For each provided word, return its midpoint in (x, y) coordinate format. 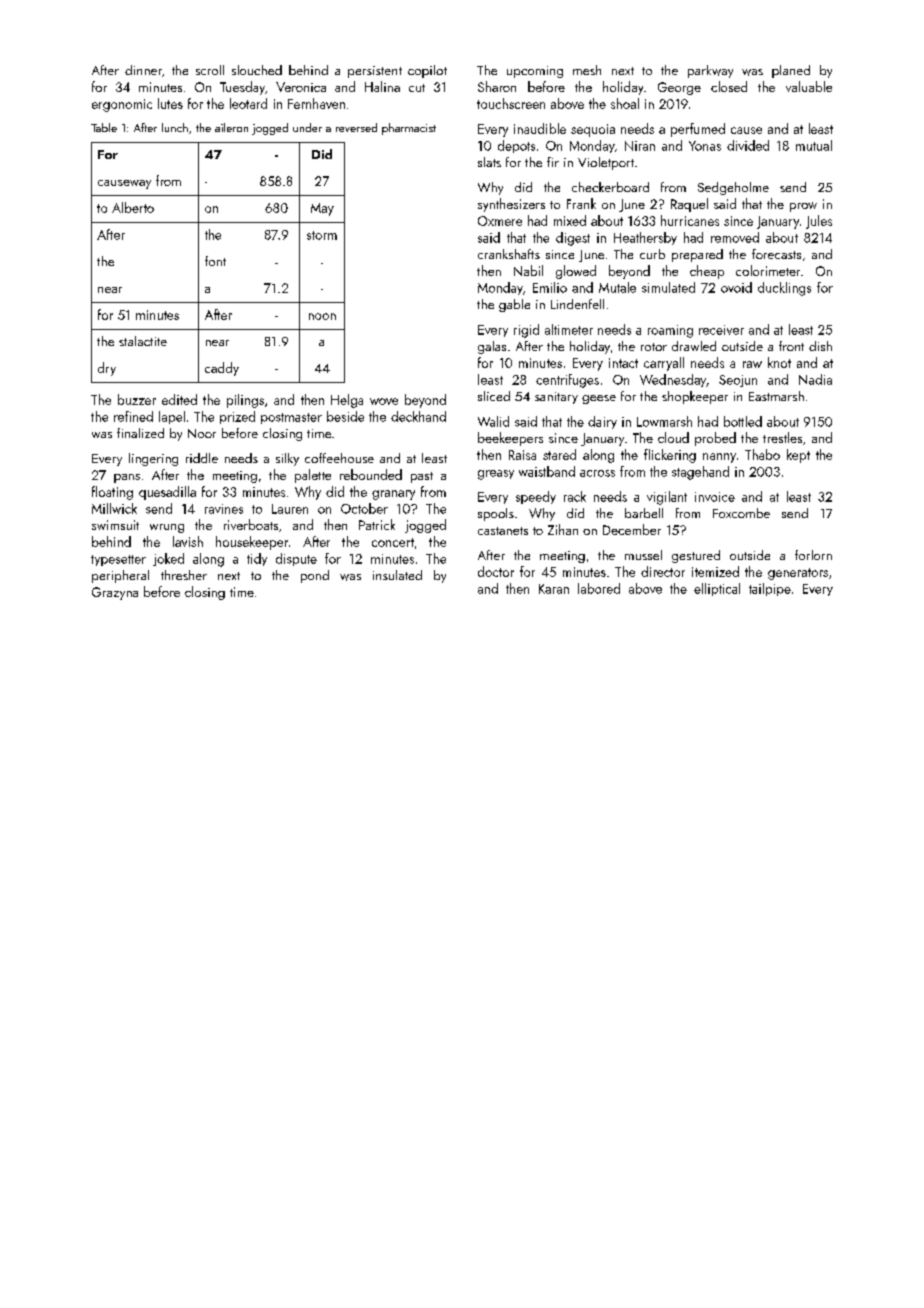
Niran (640, 146)
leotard (248, 103)
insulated (397, 575)
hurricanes (690, 220)
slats (489, 162)
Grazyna (115, 593)
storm (322, 235)
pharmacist (409, 129)
